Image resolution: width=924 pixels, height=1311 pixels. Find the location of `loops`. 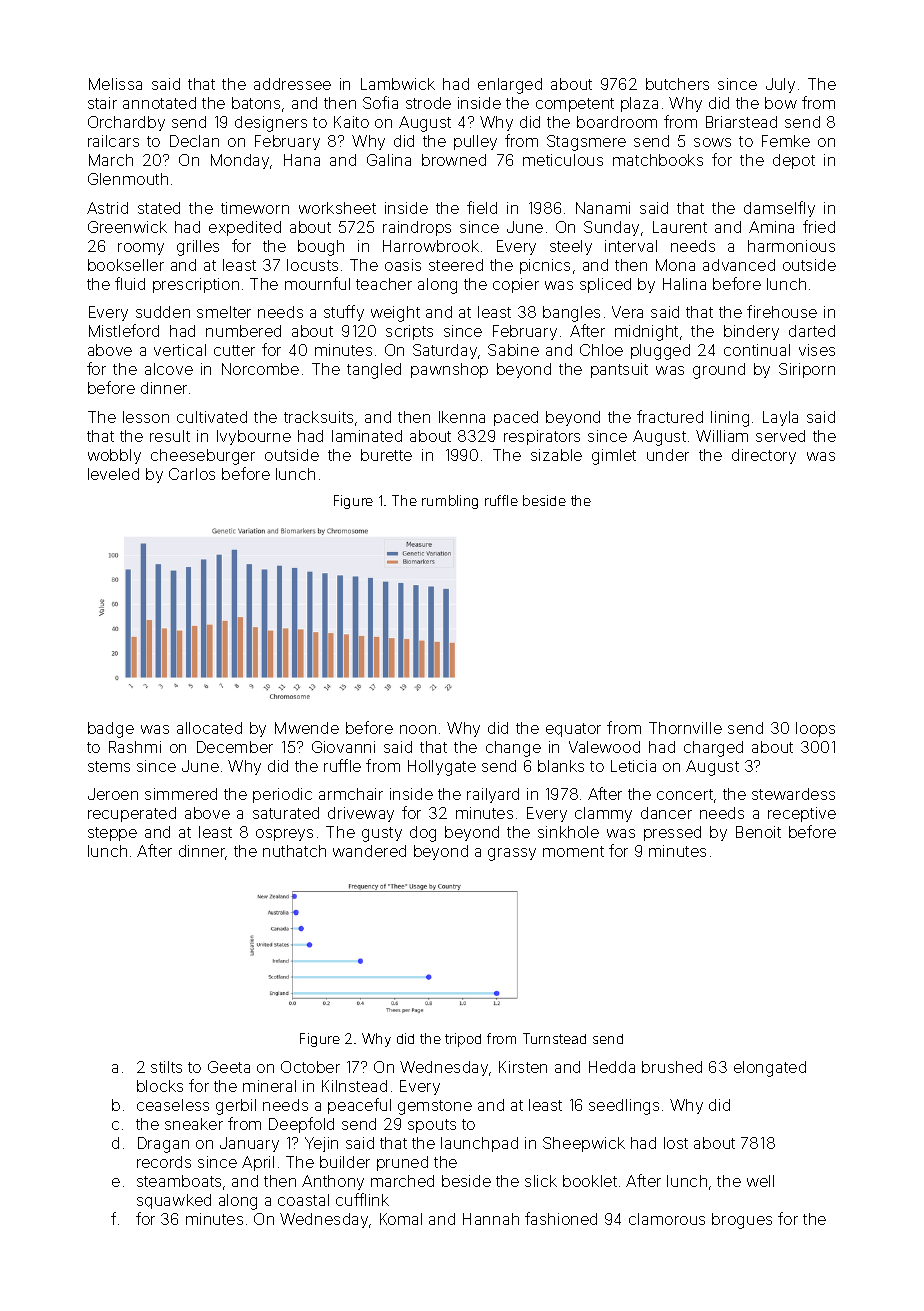

loops is located at coordinates (815, 729).
